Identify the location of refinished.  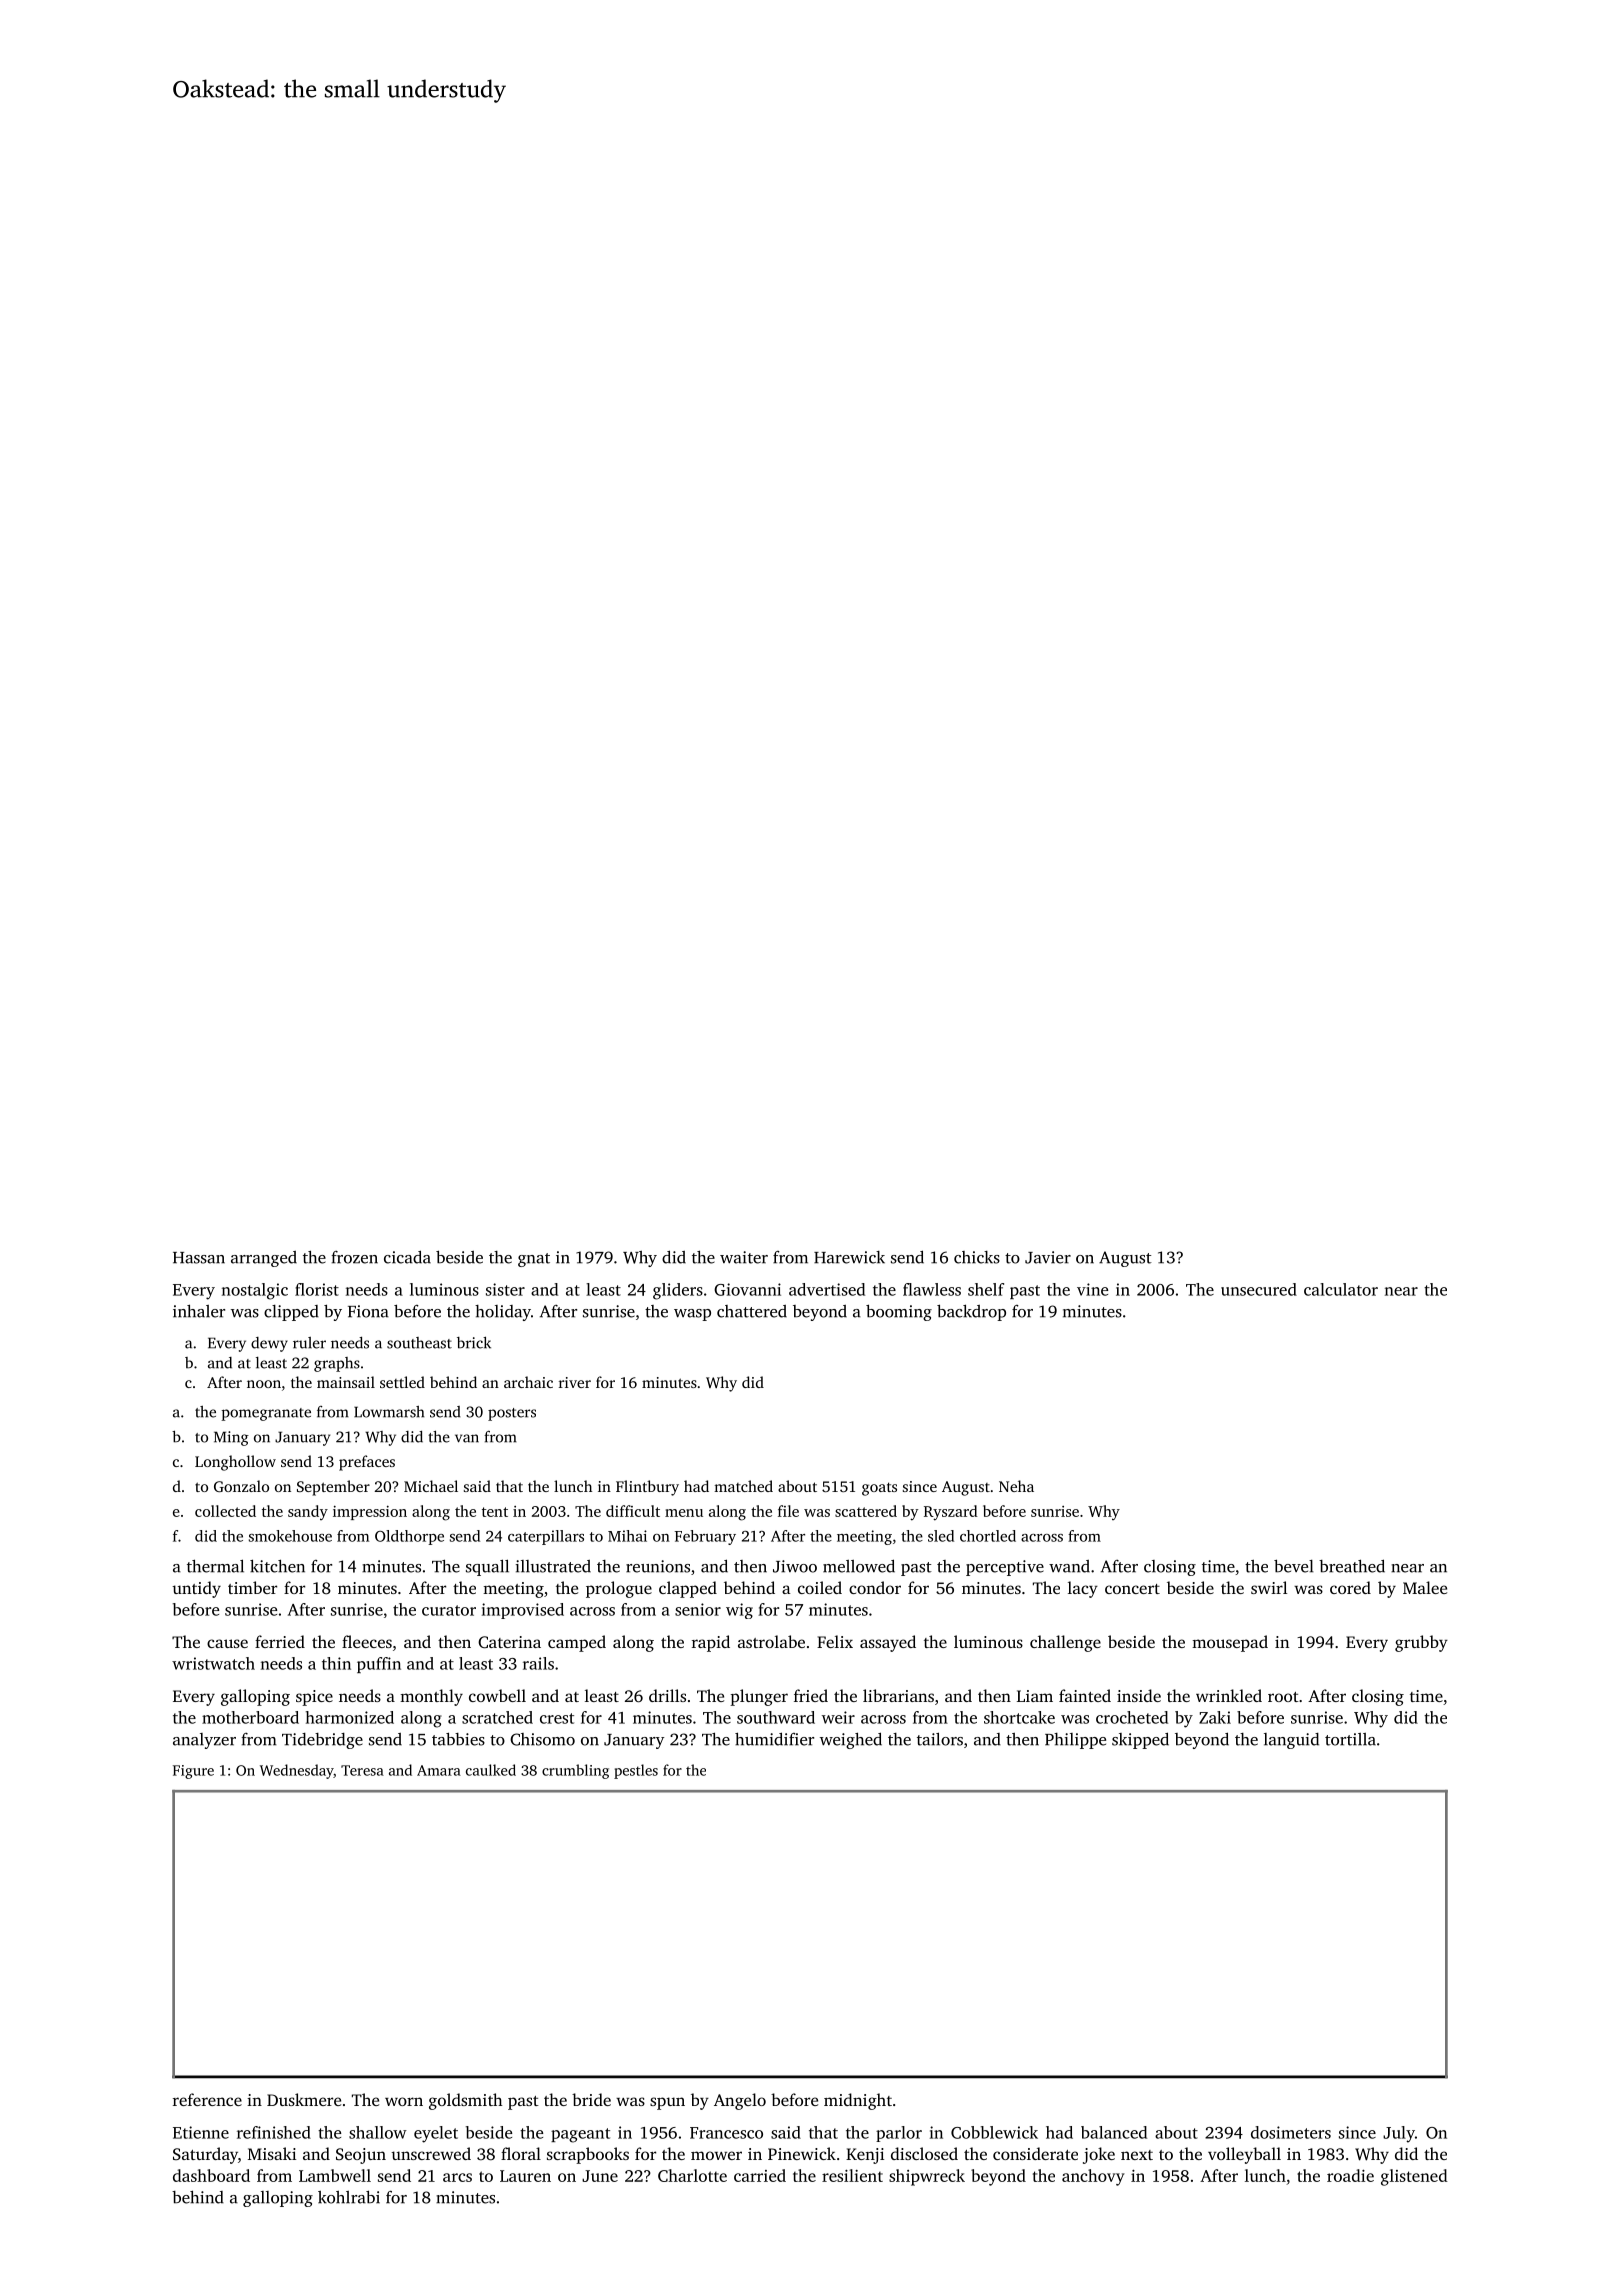
(274, 2132).
